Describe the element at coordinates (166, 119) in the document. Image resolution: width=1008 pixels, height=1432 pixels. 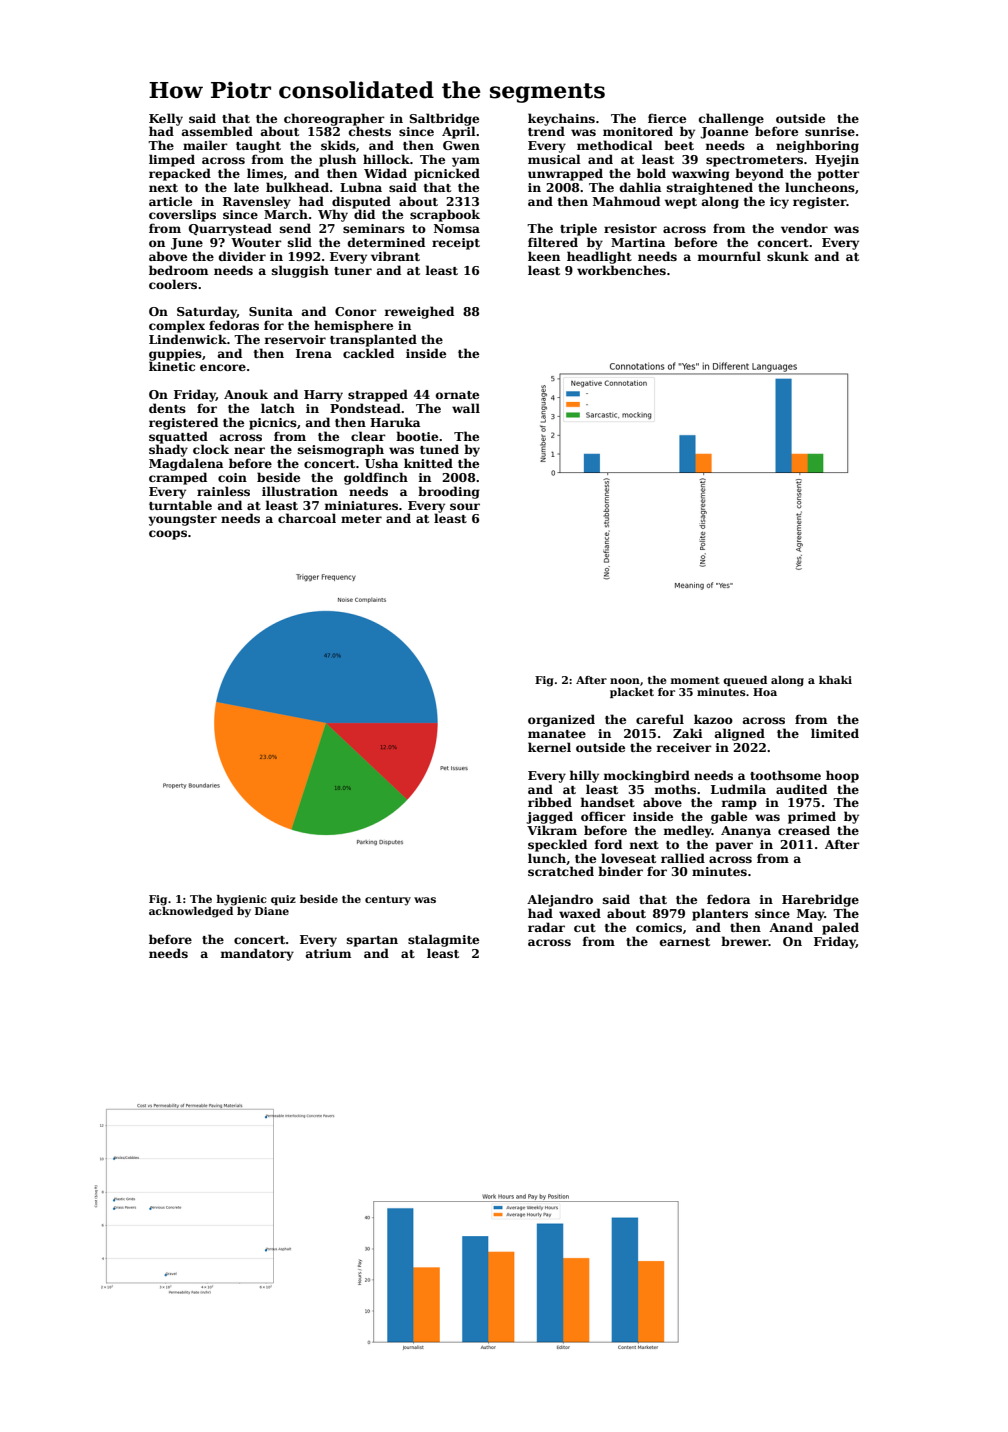
I see `Kelly` at that location.
